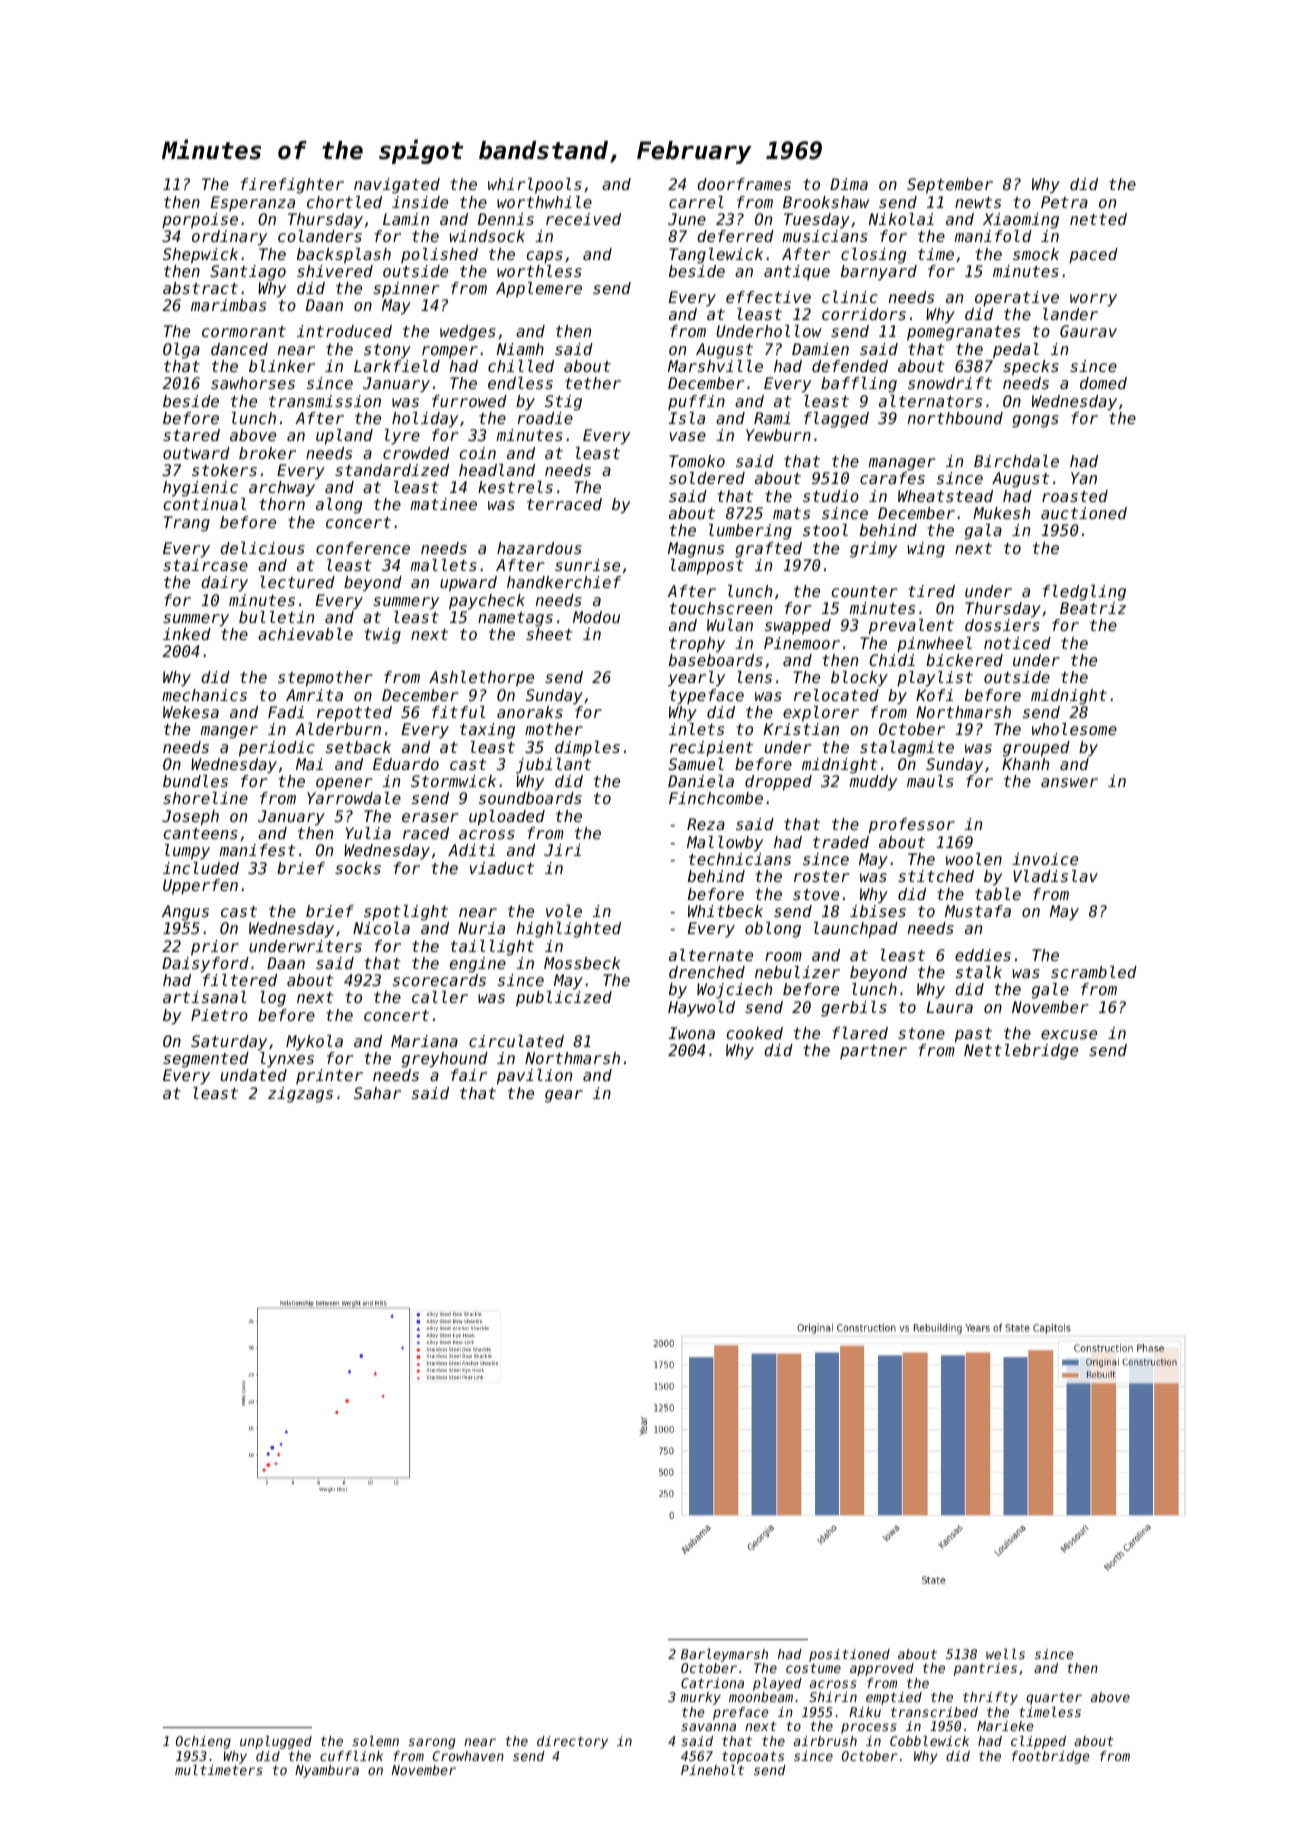 This screenshot has width=1303, height=1843. I want to click on directory, so click(572, 1742).
